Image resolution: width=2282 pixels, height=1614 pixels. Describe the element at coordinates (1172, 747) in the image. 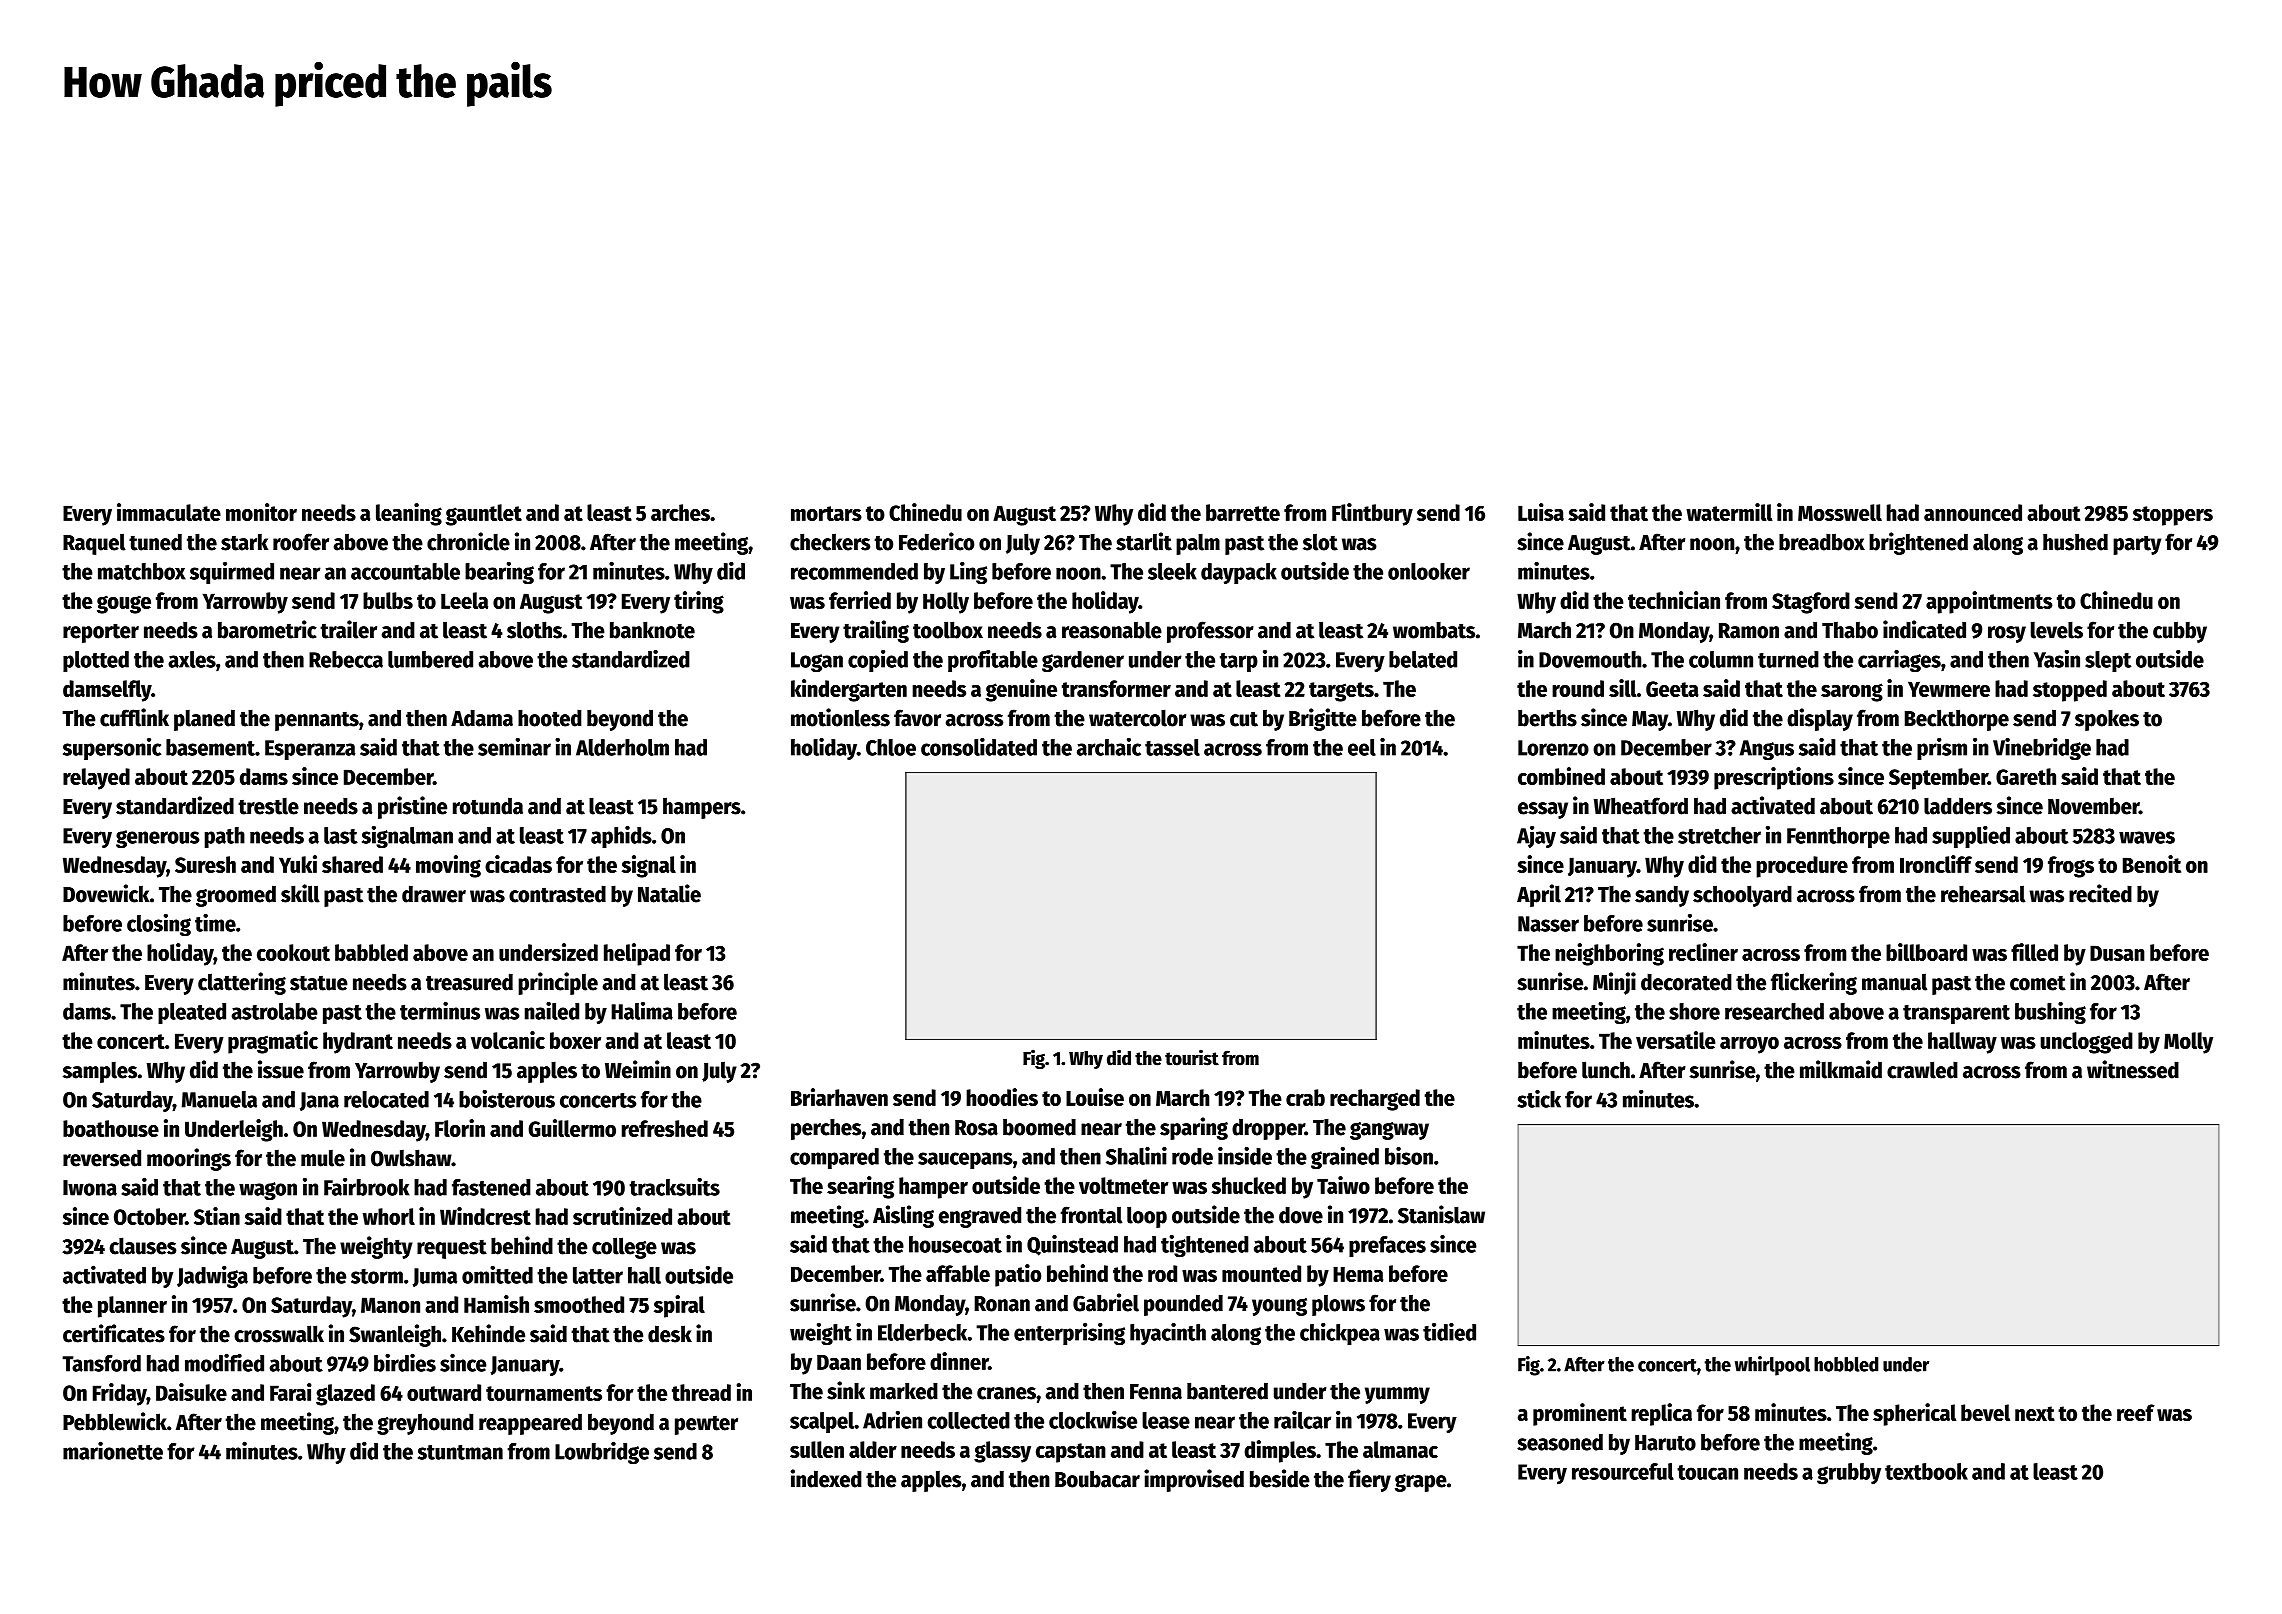

I see `tassel` at that location.
